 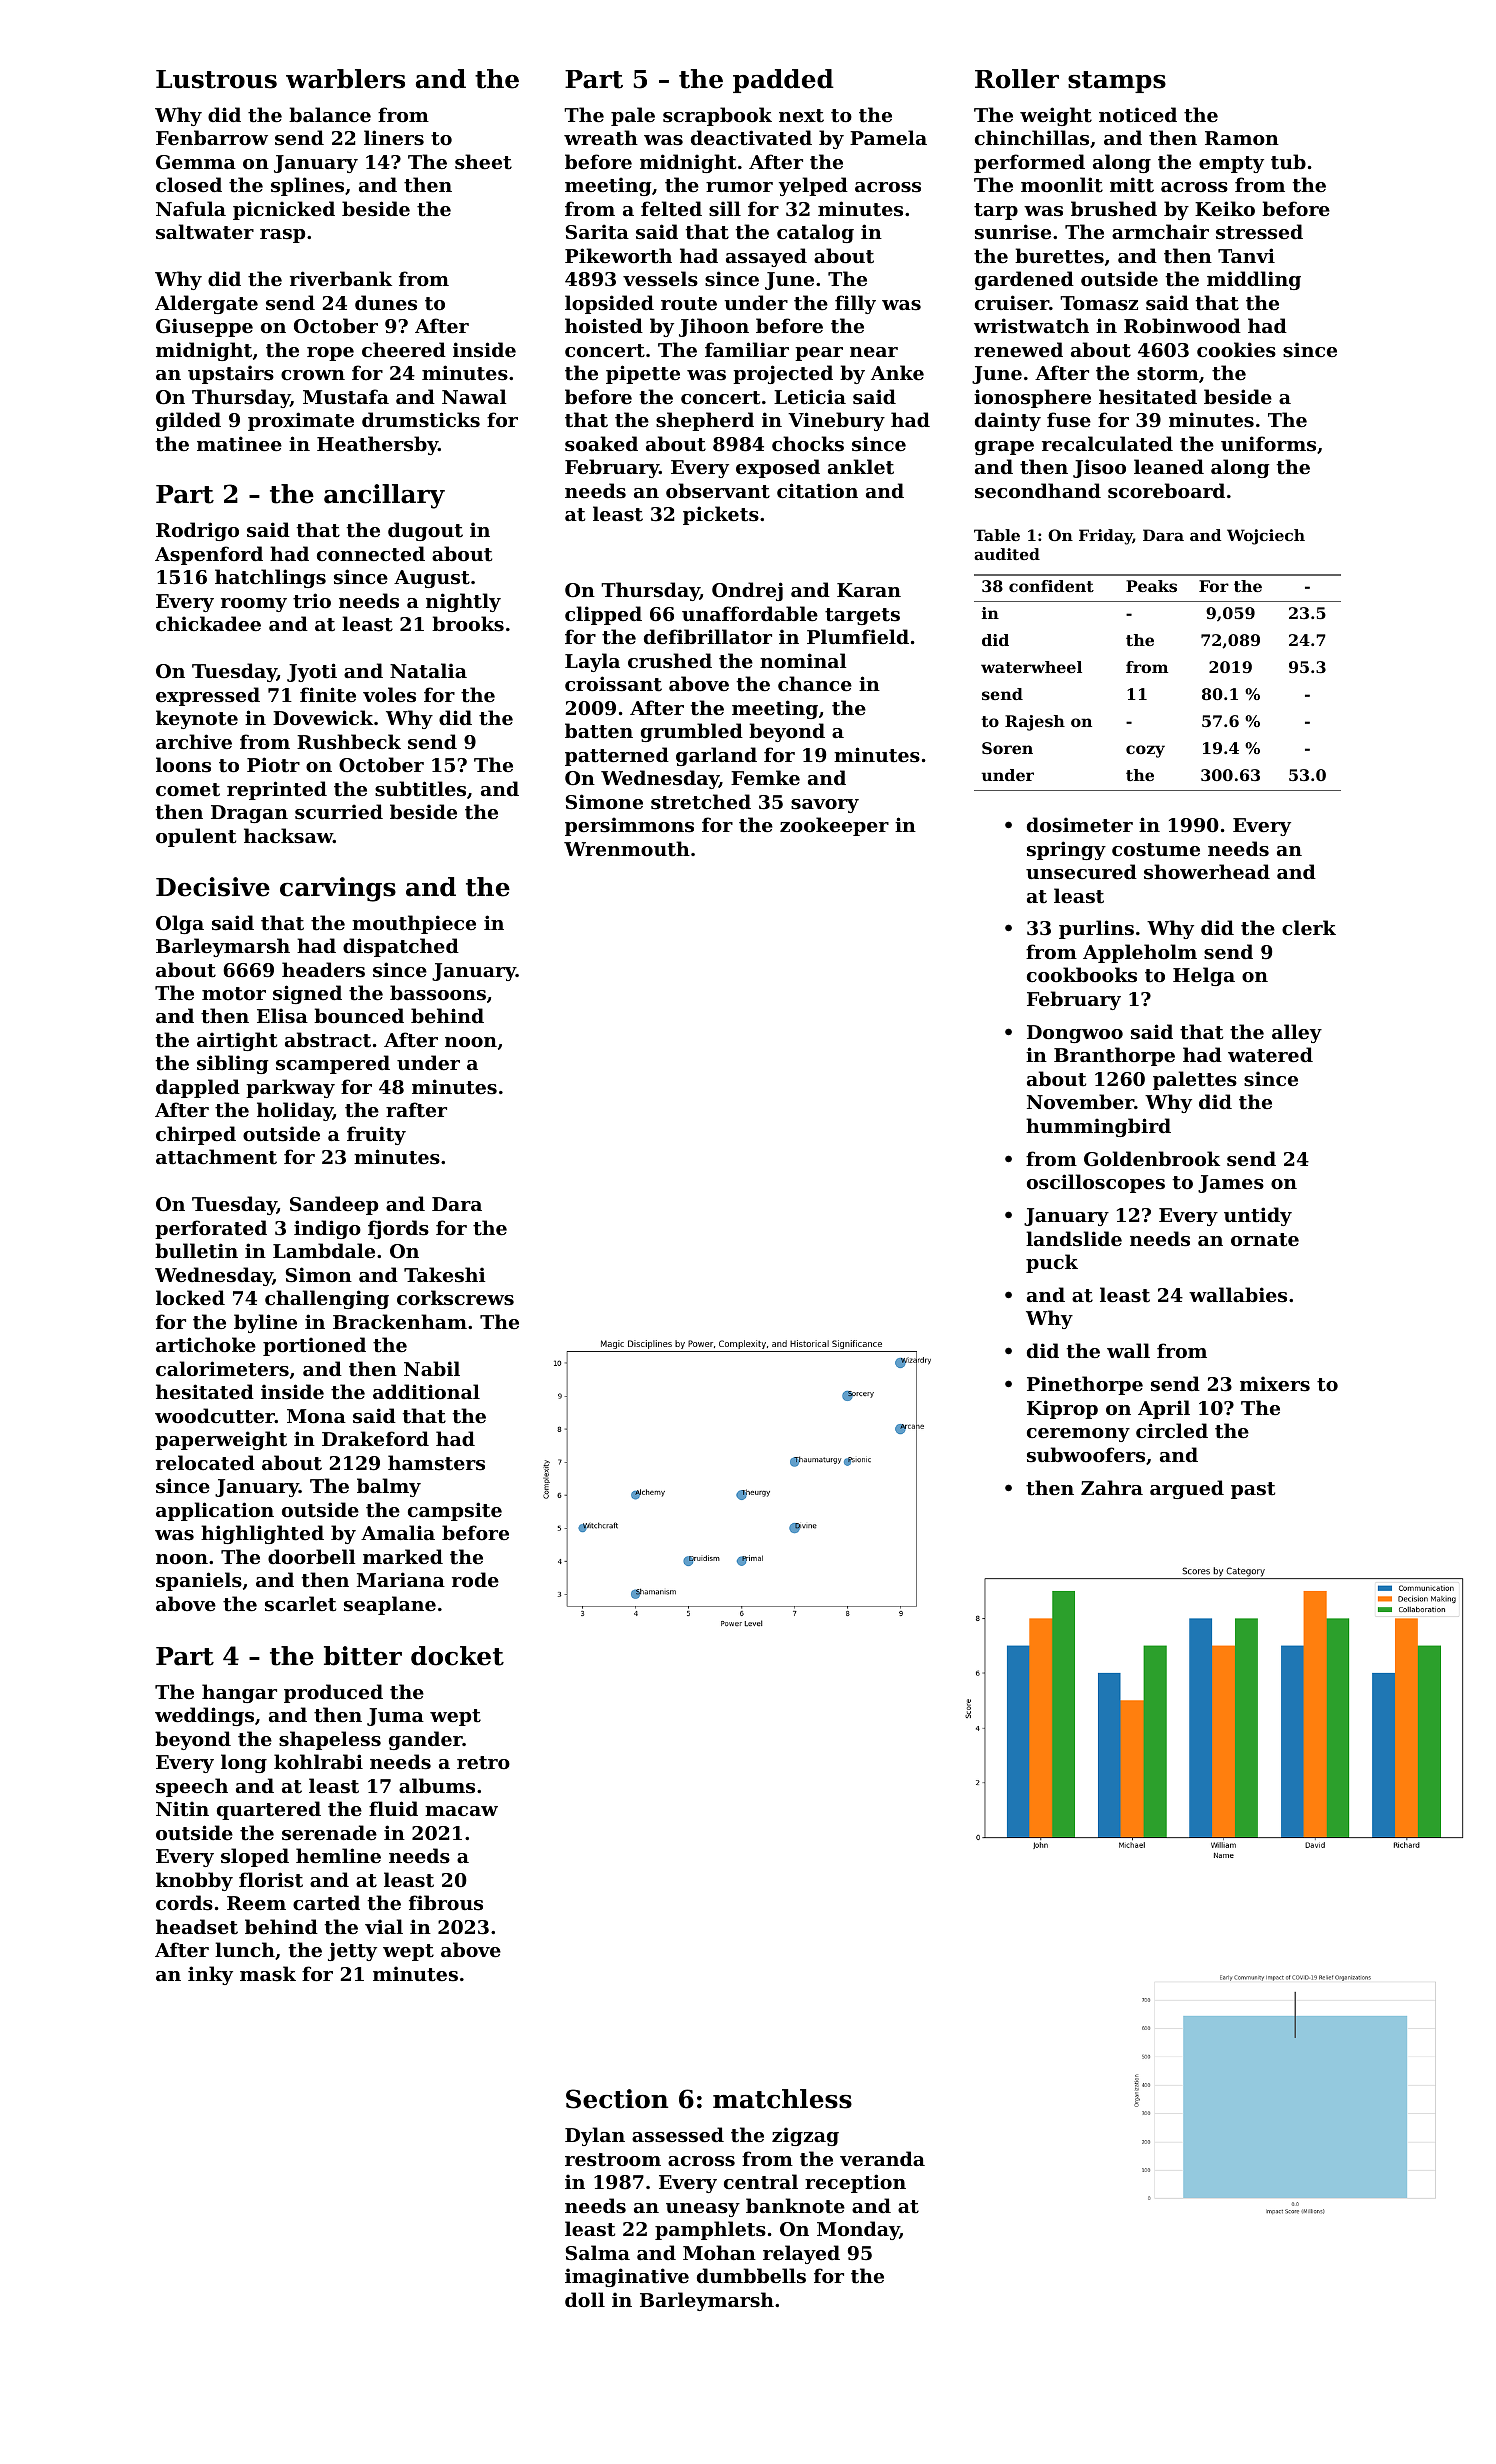 I want to click on Lustrous, so click(x=216, y=79).
